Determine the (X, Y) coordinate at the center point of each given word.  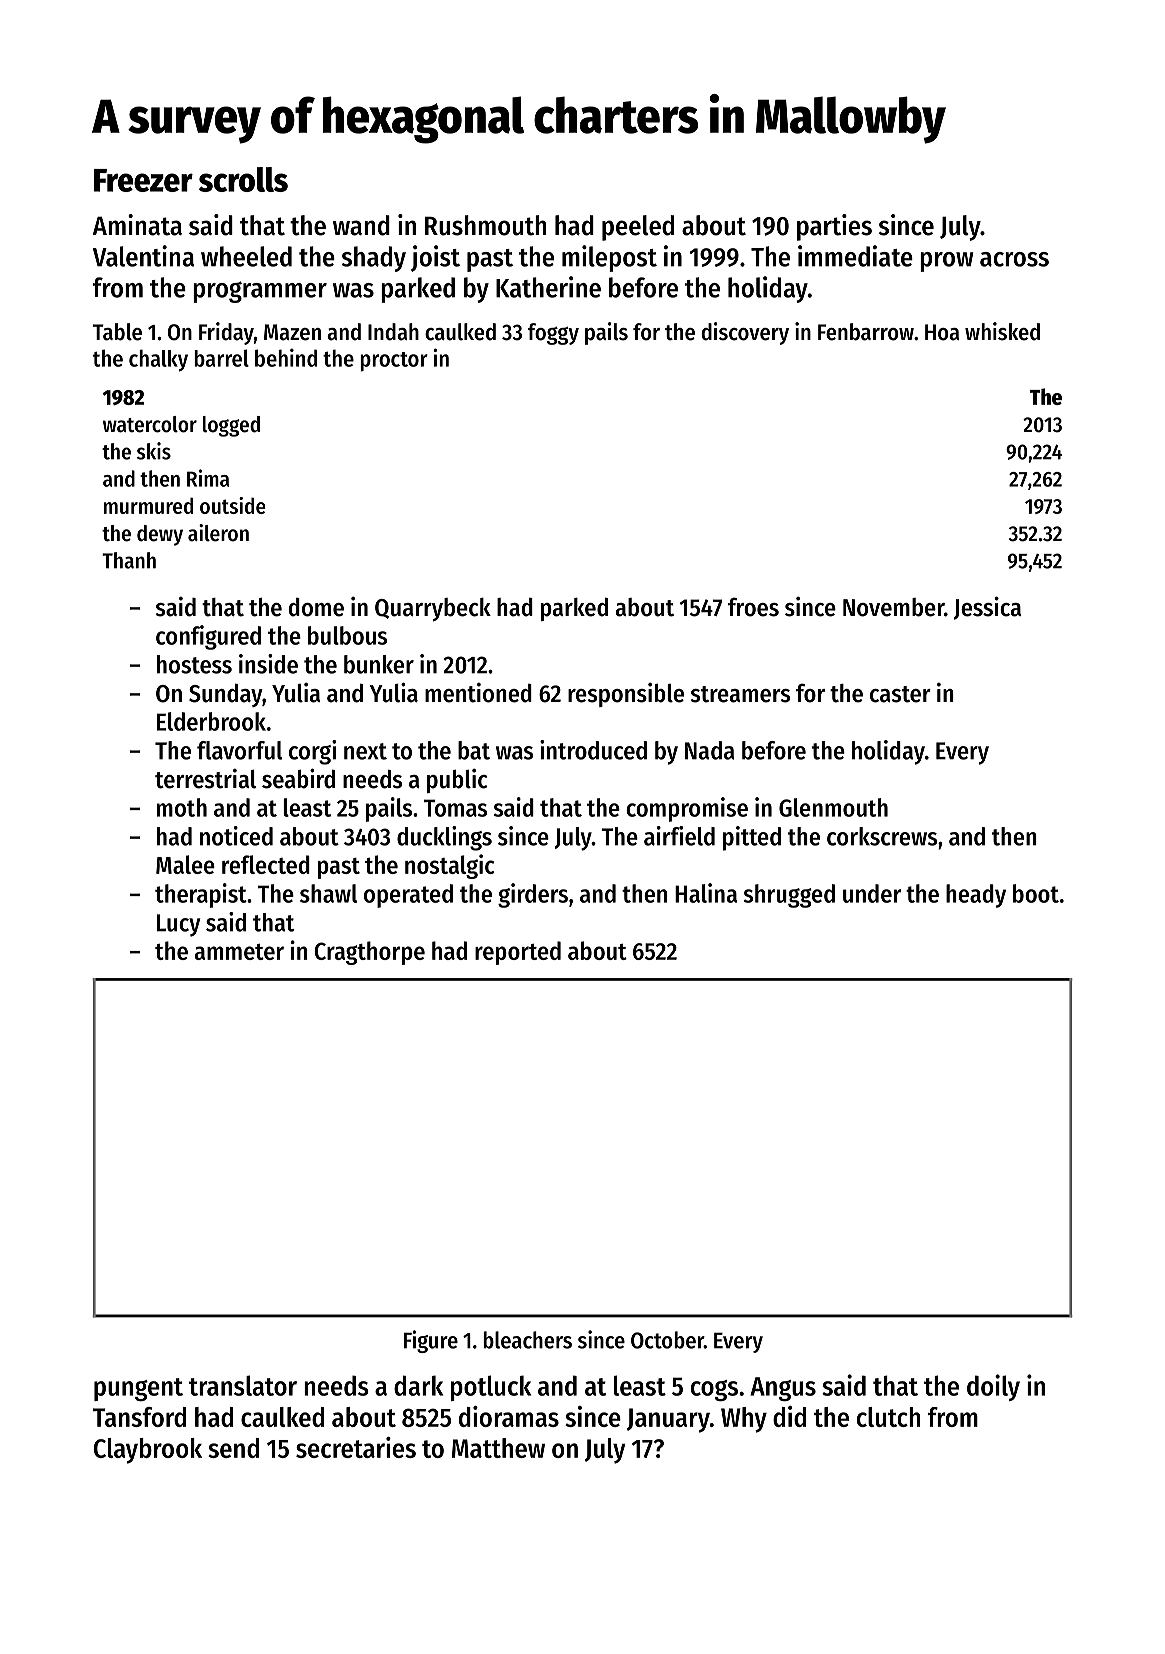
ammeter (239, 952)
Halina (706, 893)
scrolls (243, 179)
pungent (138, 1389)
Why (744, 1420)
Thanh (129, 560)
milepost (609, 258)
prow (947, 262)
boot (1036, 893)
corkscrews (882, 836)
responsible (626, 695)
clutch (888, 1417)
